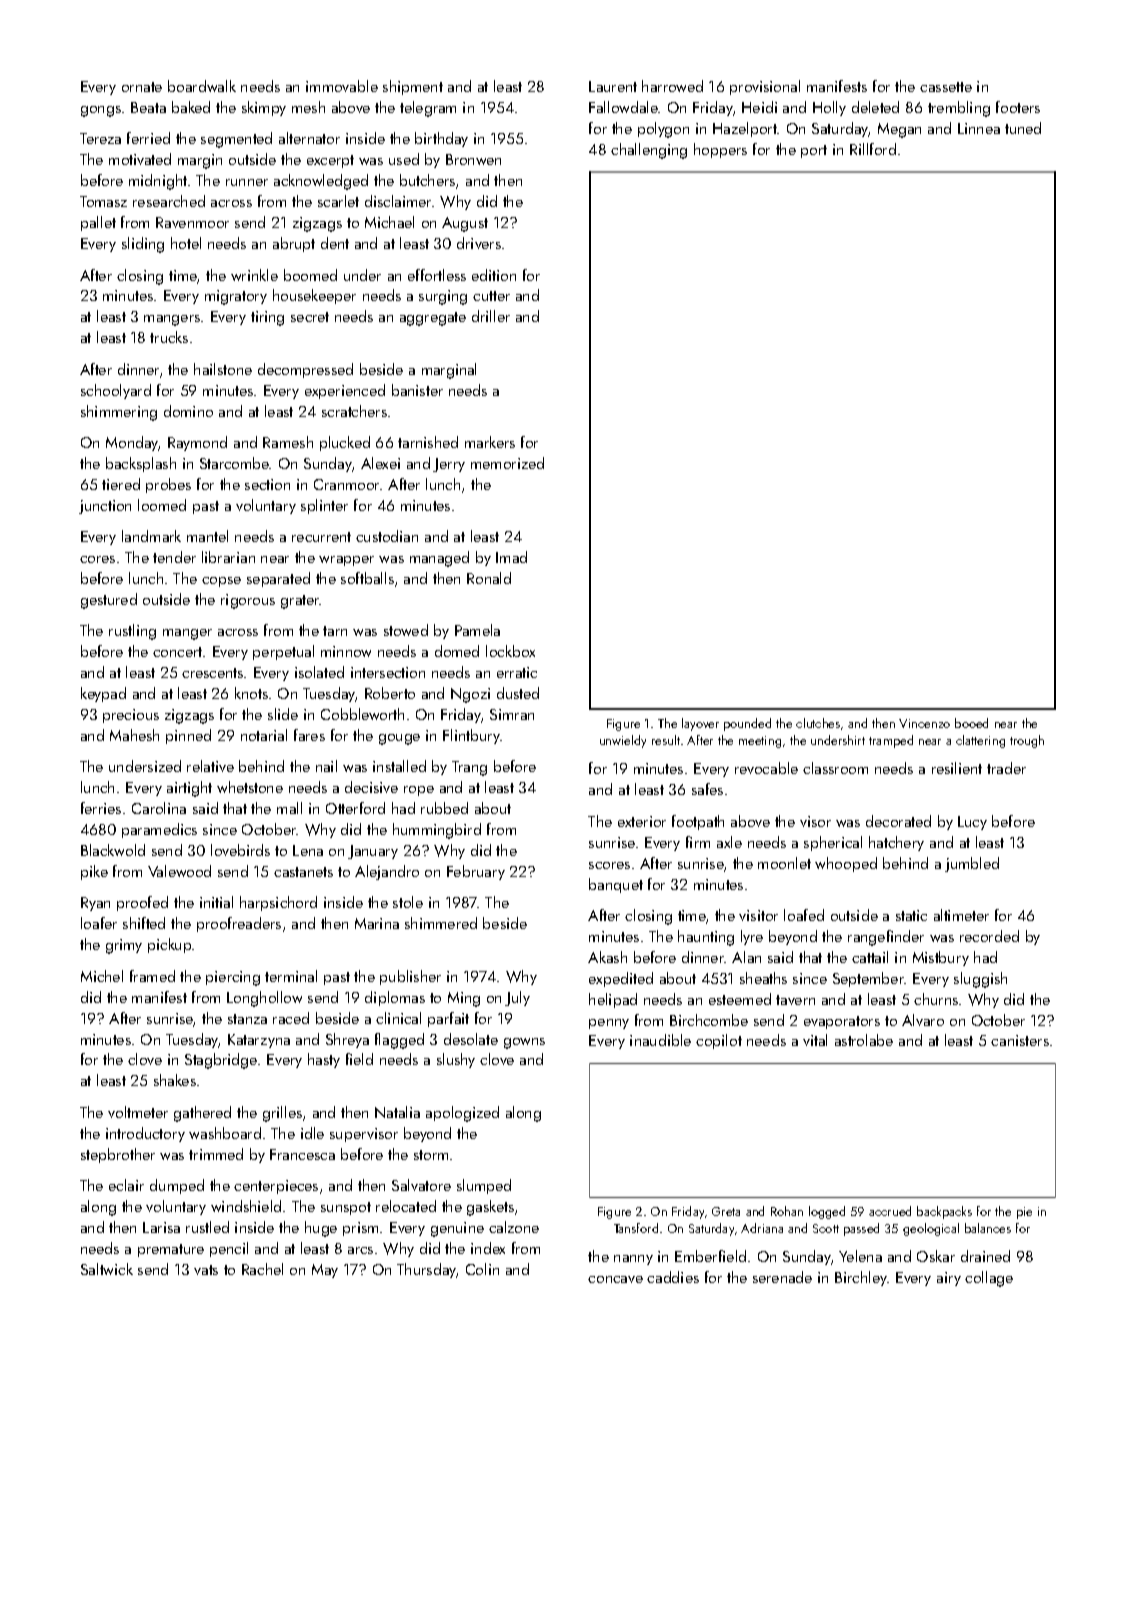 This screenshot has width=1136, height=1606. Describe the element at coordinates (413, 87) in the screenshot. I see `shipment` at that location.
